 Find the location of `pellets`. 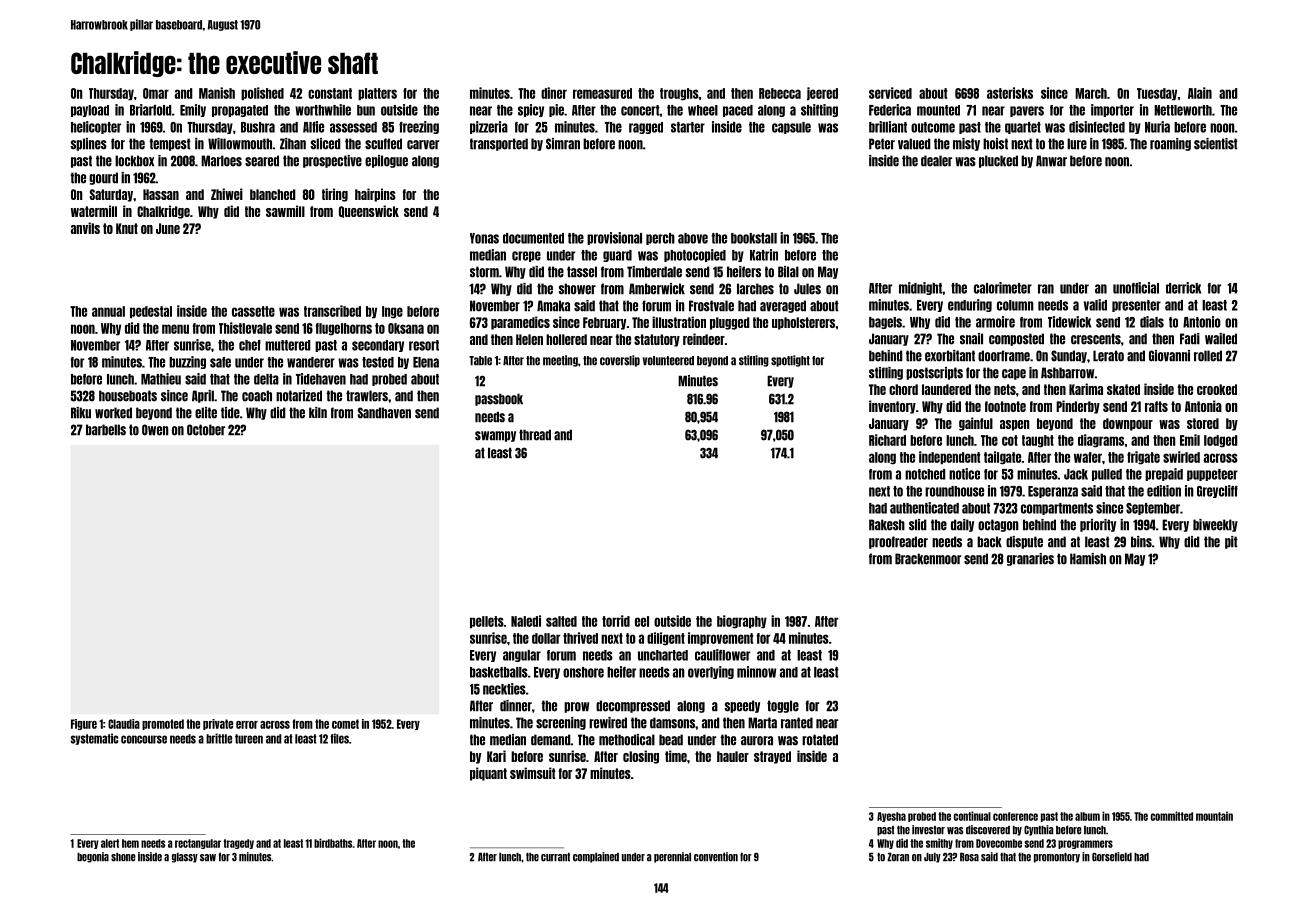

pellets is located at coordinates (487, 622).
